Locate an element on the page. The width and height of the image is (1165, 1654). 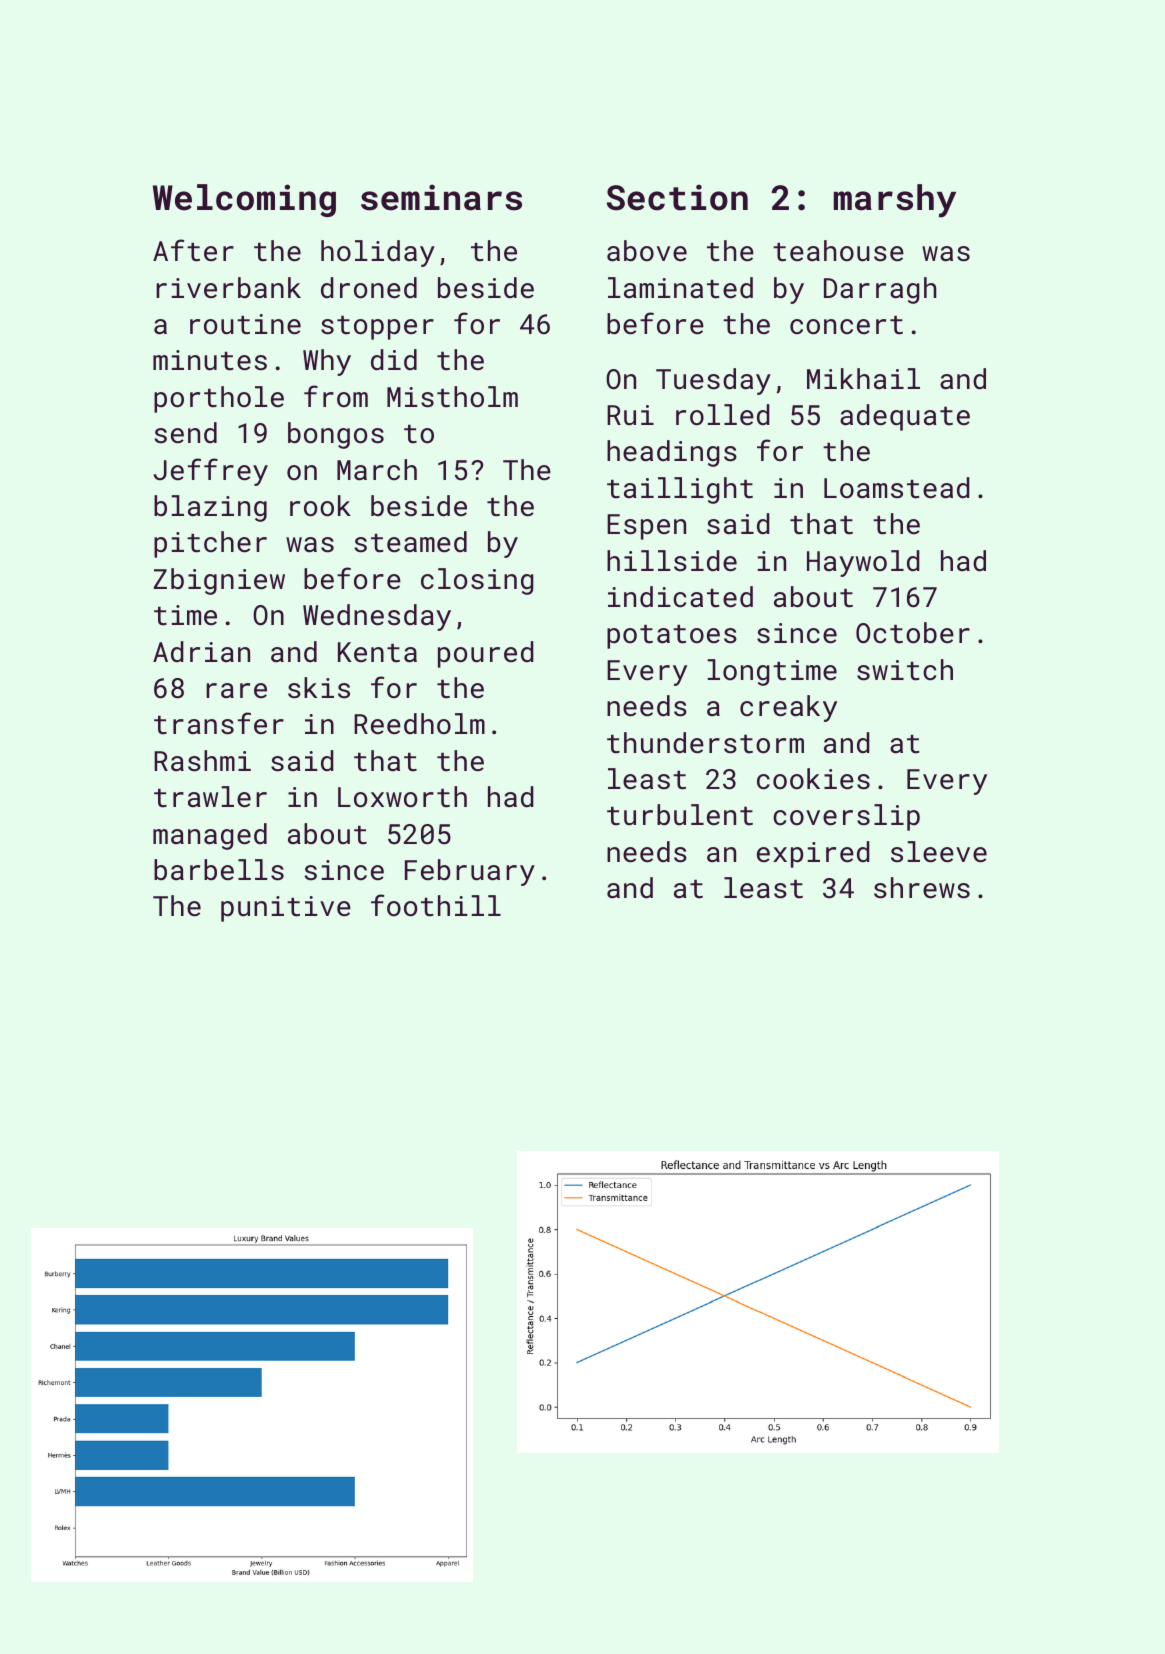
marshy is located at coordinates (895, 201).
